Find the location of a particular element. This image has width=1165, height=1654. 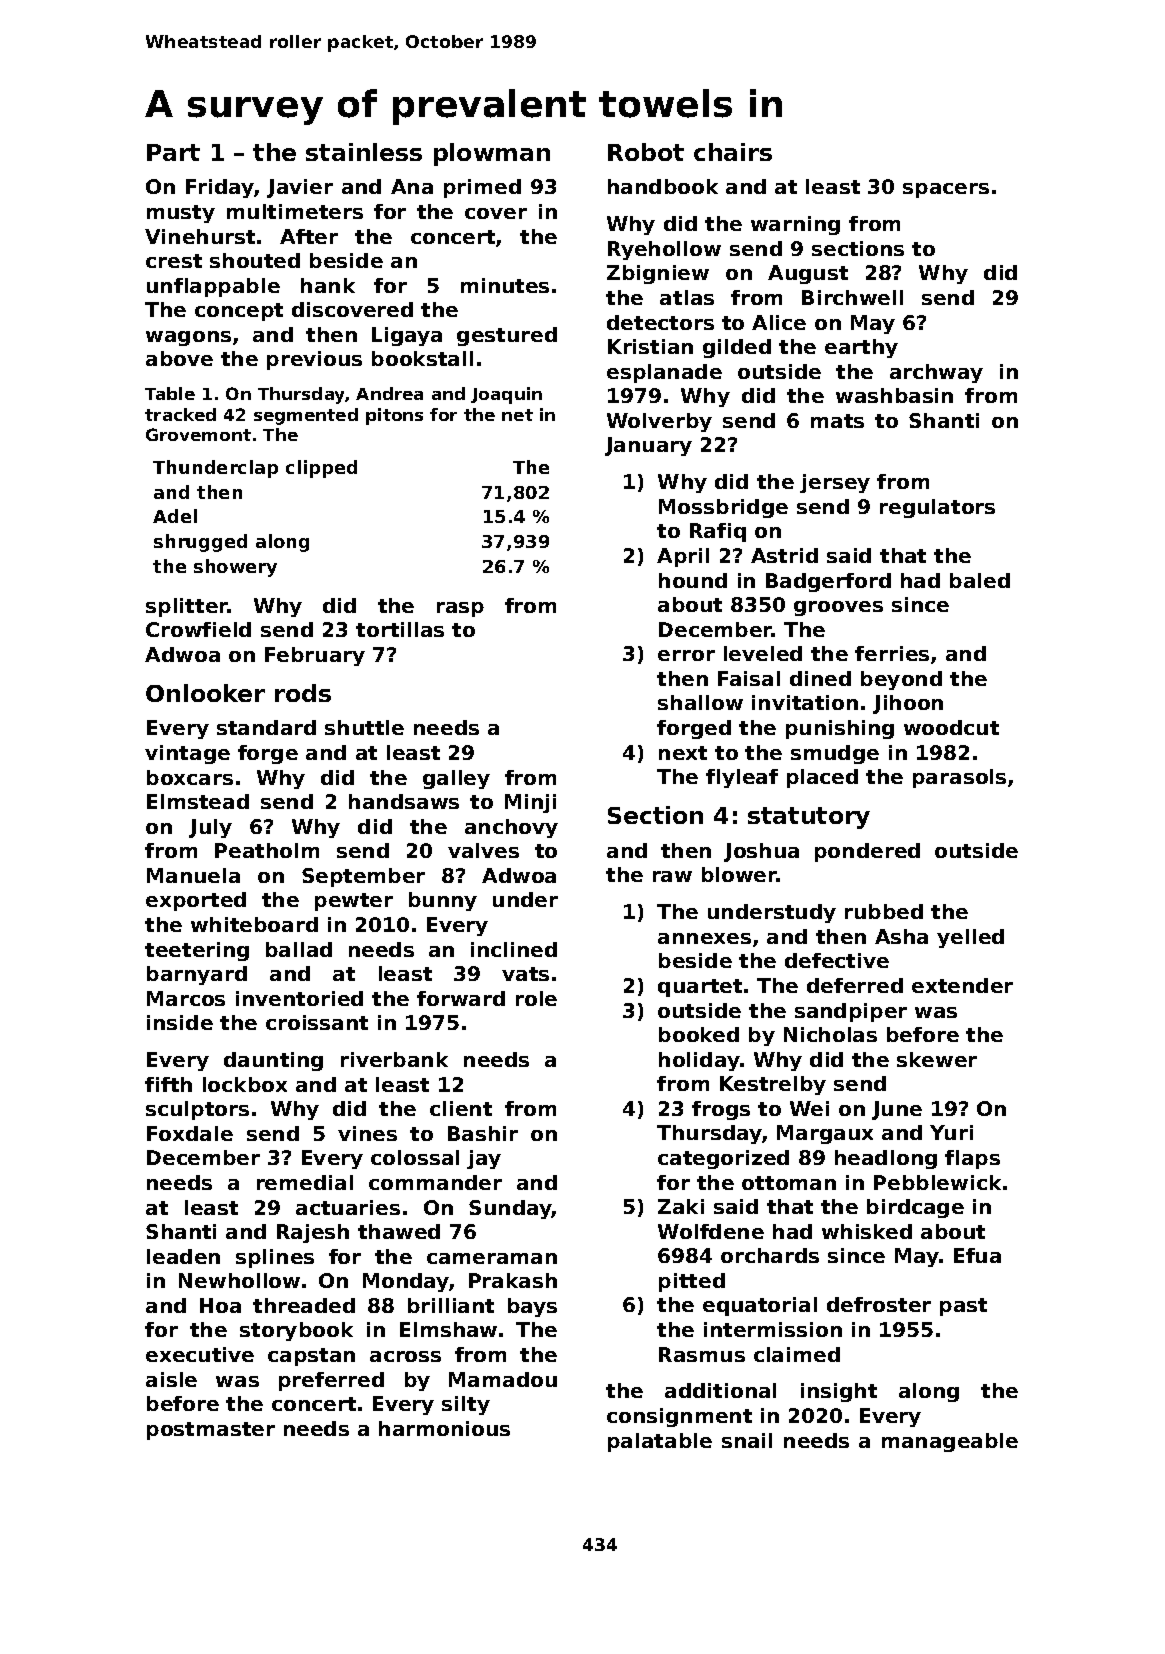

flaps is located at coordinates (972, 1159).
